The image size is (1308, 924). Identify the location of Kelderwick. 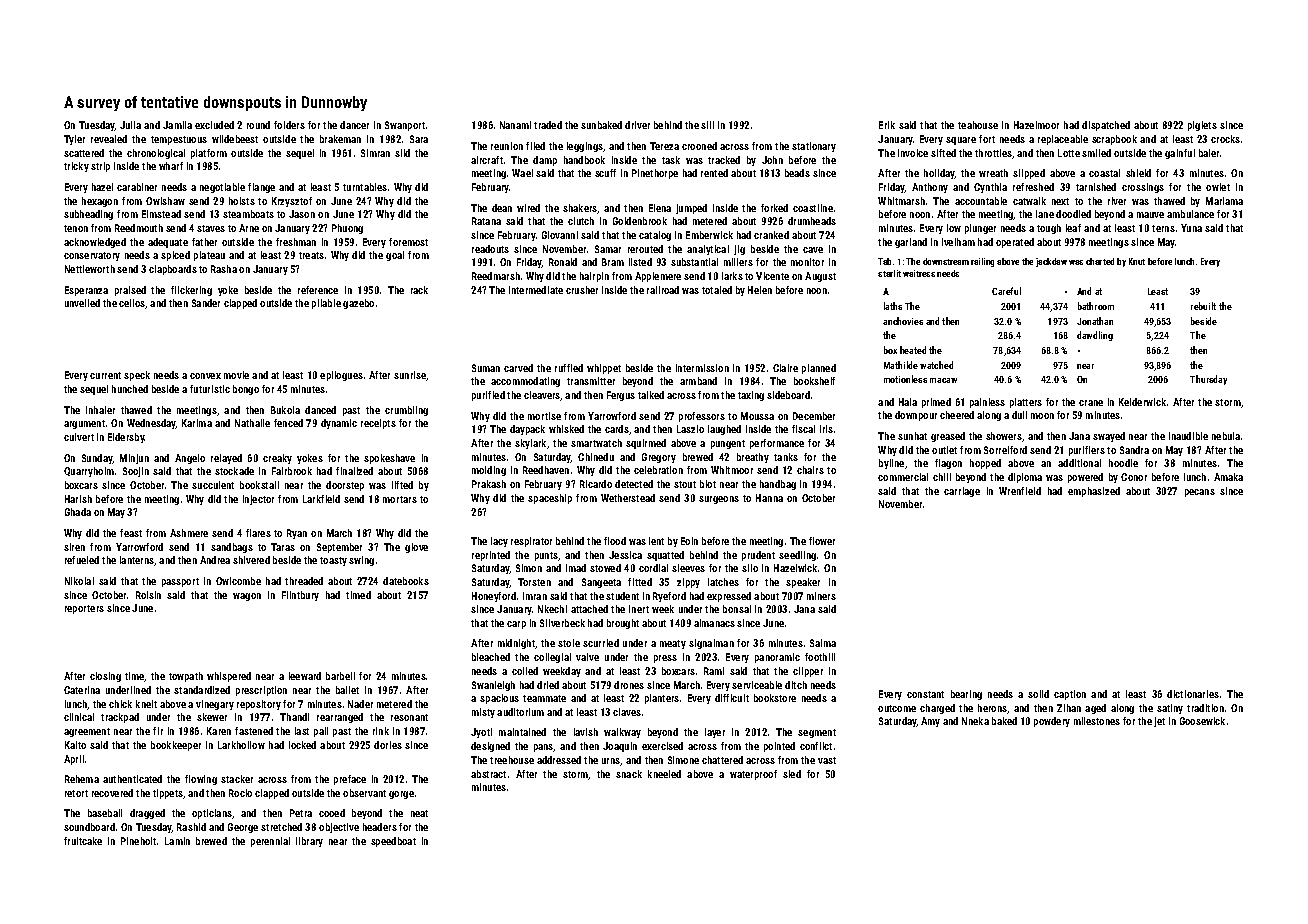
(1142, 402).
